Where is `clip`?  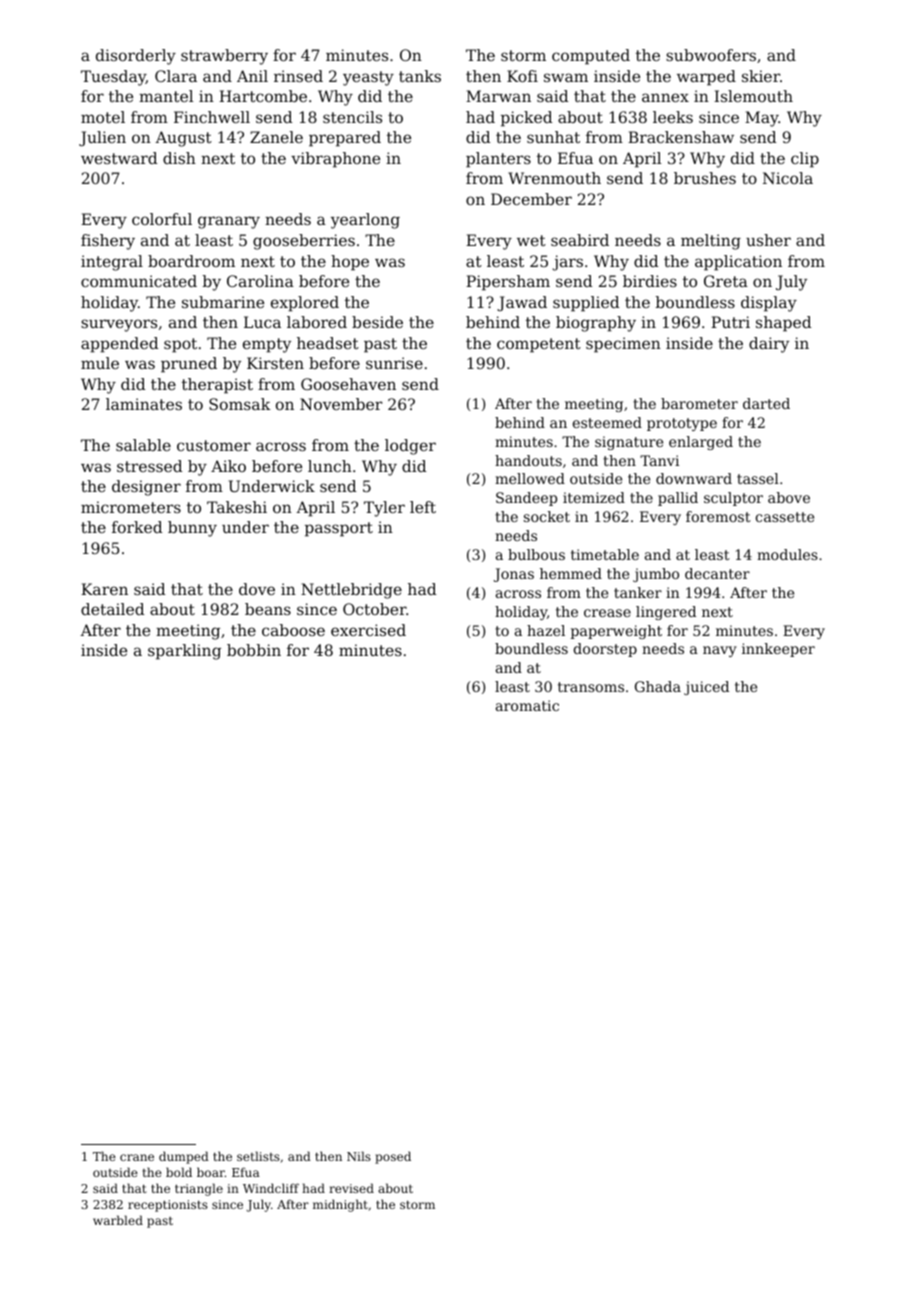 clip is located at coordinates (805, 160).
